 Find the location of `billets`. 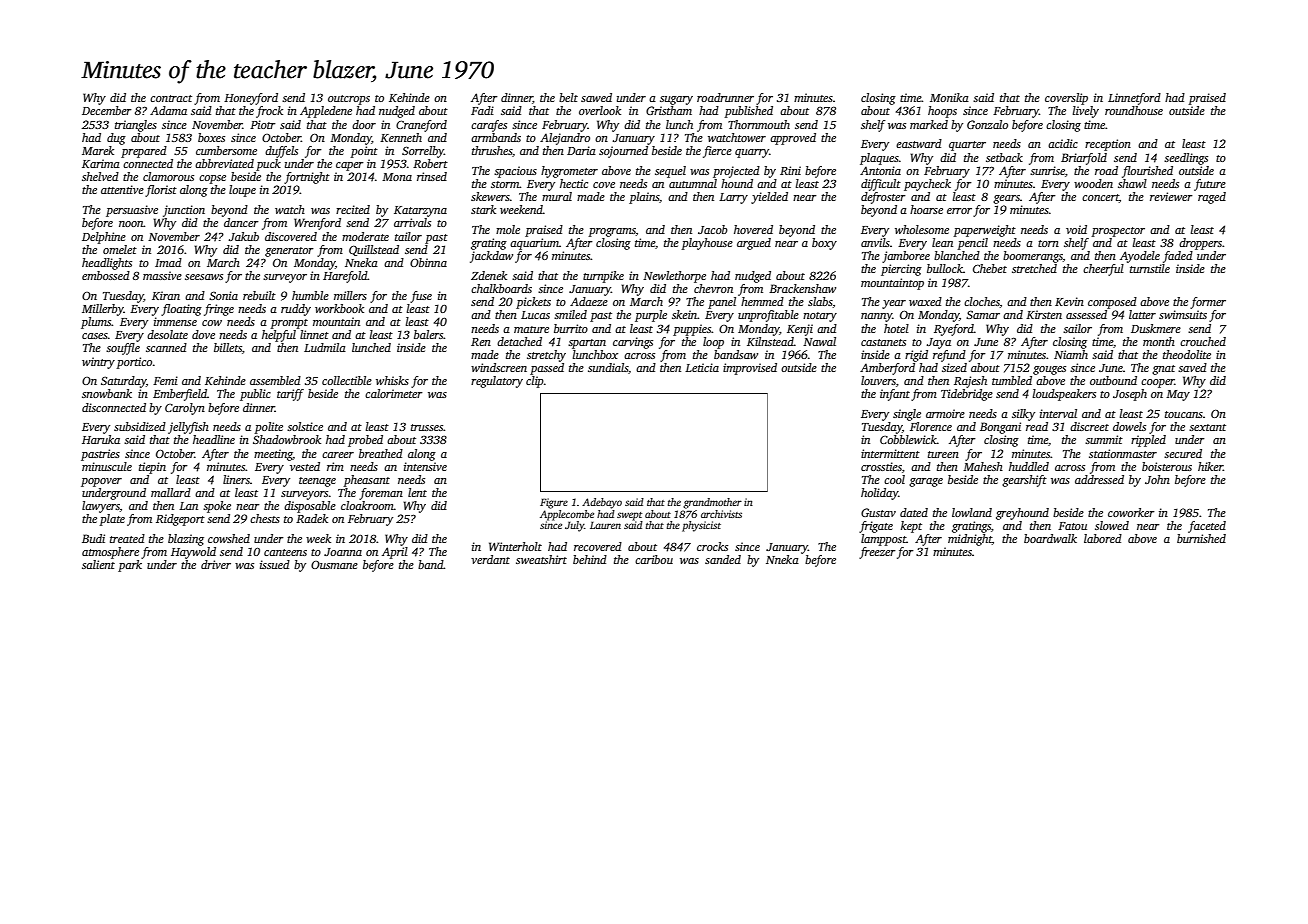

billets is located at coordinates (228, 347).
